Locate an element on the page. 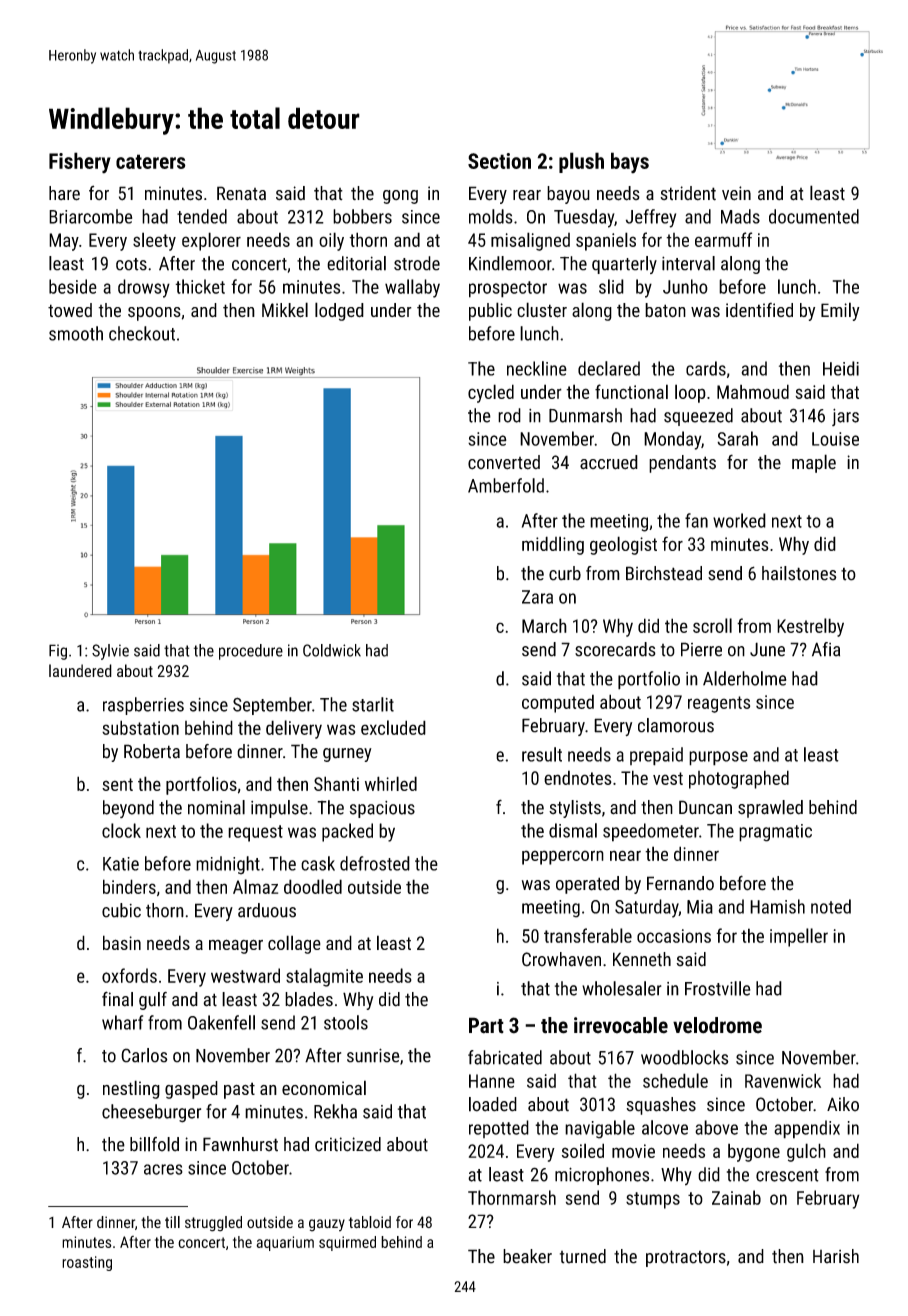 Image resolution: width=908 pixels, height=1316 pixels. smooth is located at coordinates (76, 333).
